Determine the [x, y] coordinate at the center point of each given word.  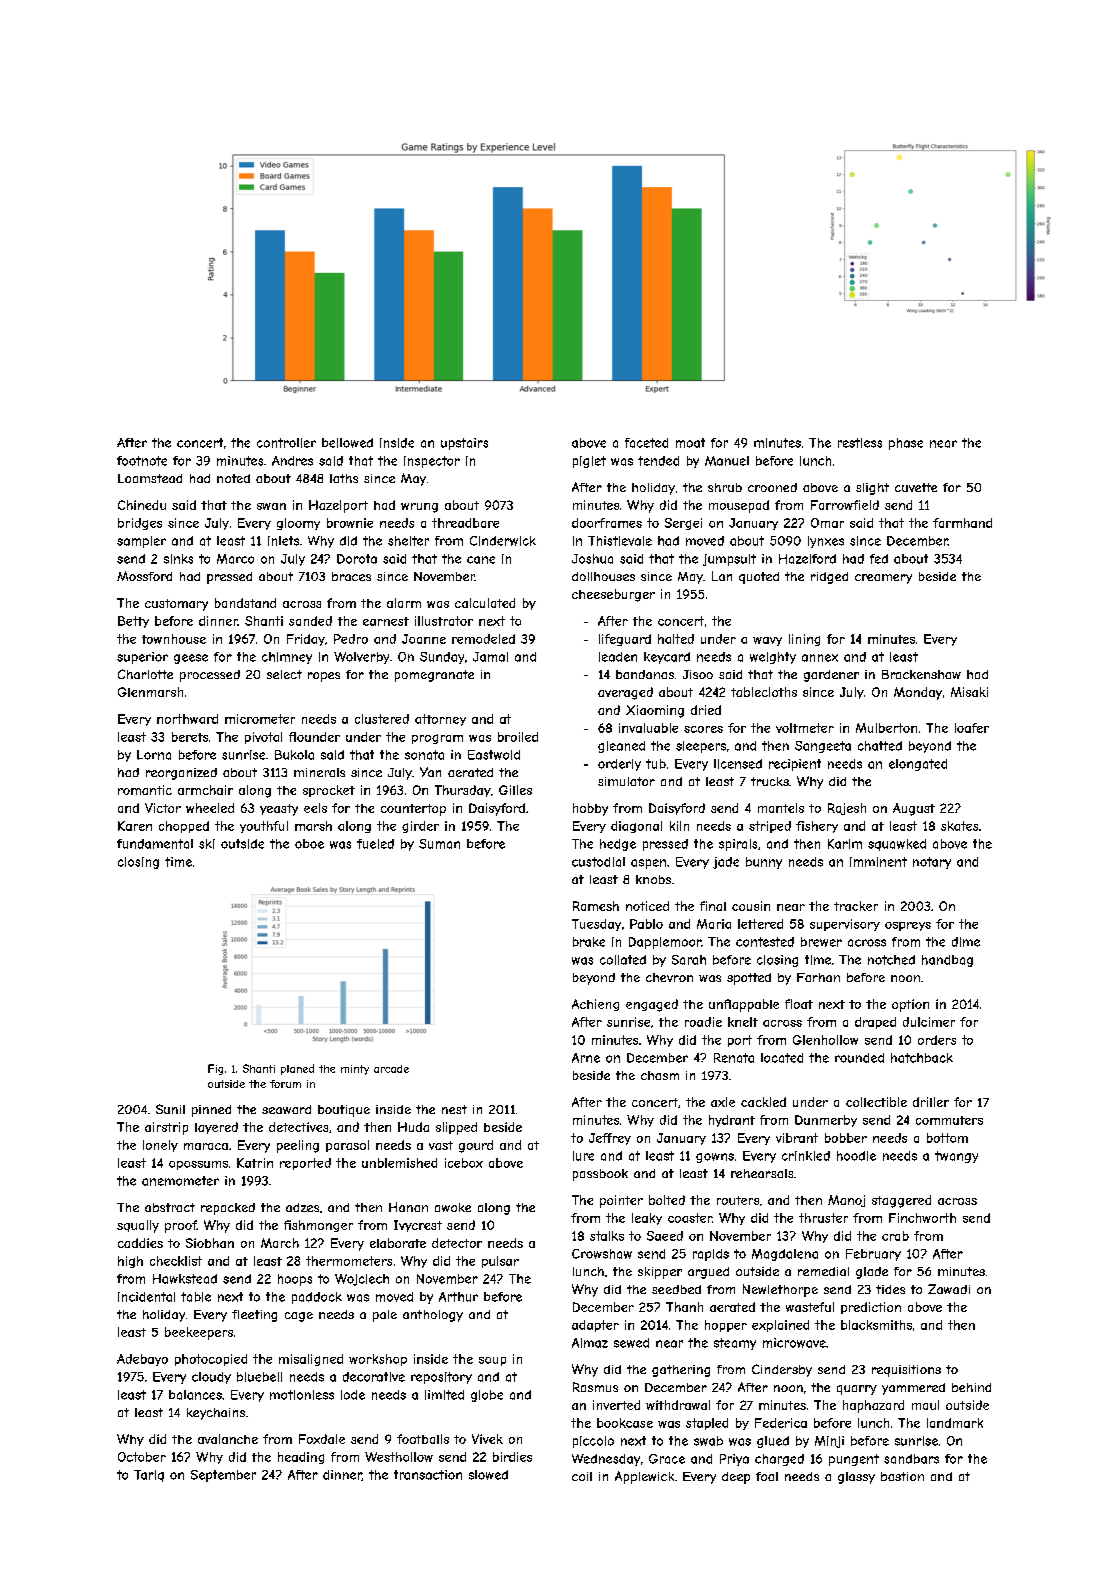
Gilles [515, 790]
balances [195, 1395]
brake [589, 942]
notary [932, 863]
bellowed [347, 443]
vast [441, 1145]
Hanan [408, 1207]
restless [860, 443]
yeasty [279, 810]
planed [297, 1069]
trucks [770, 781]
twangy [956, 1157]
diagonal [636, 827]
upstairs [464, 444]
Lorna [154, 755]
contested [765, 942]
